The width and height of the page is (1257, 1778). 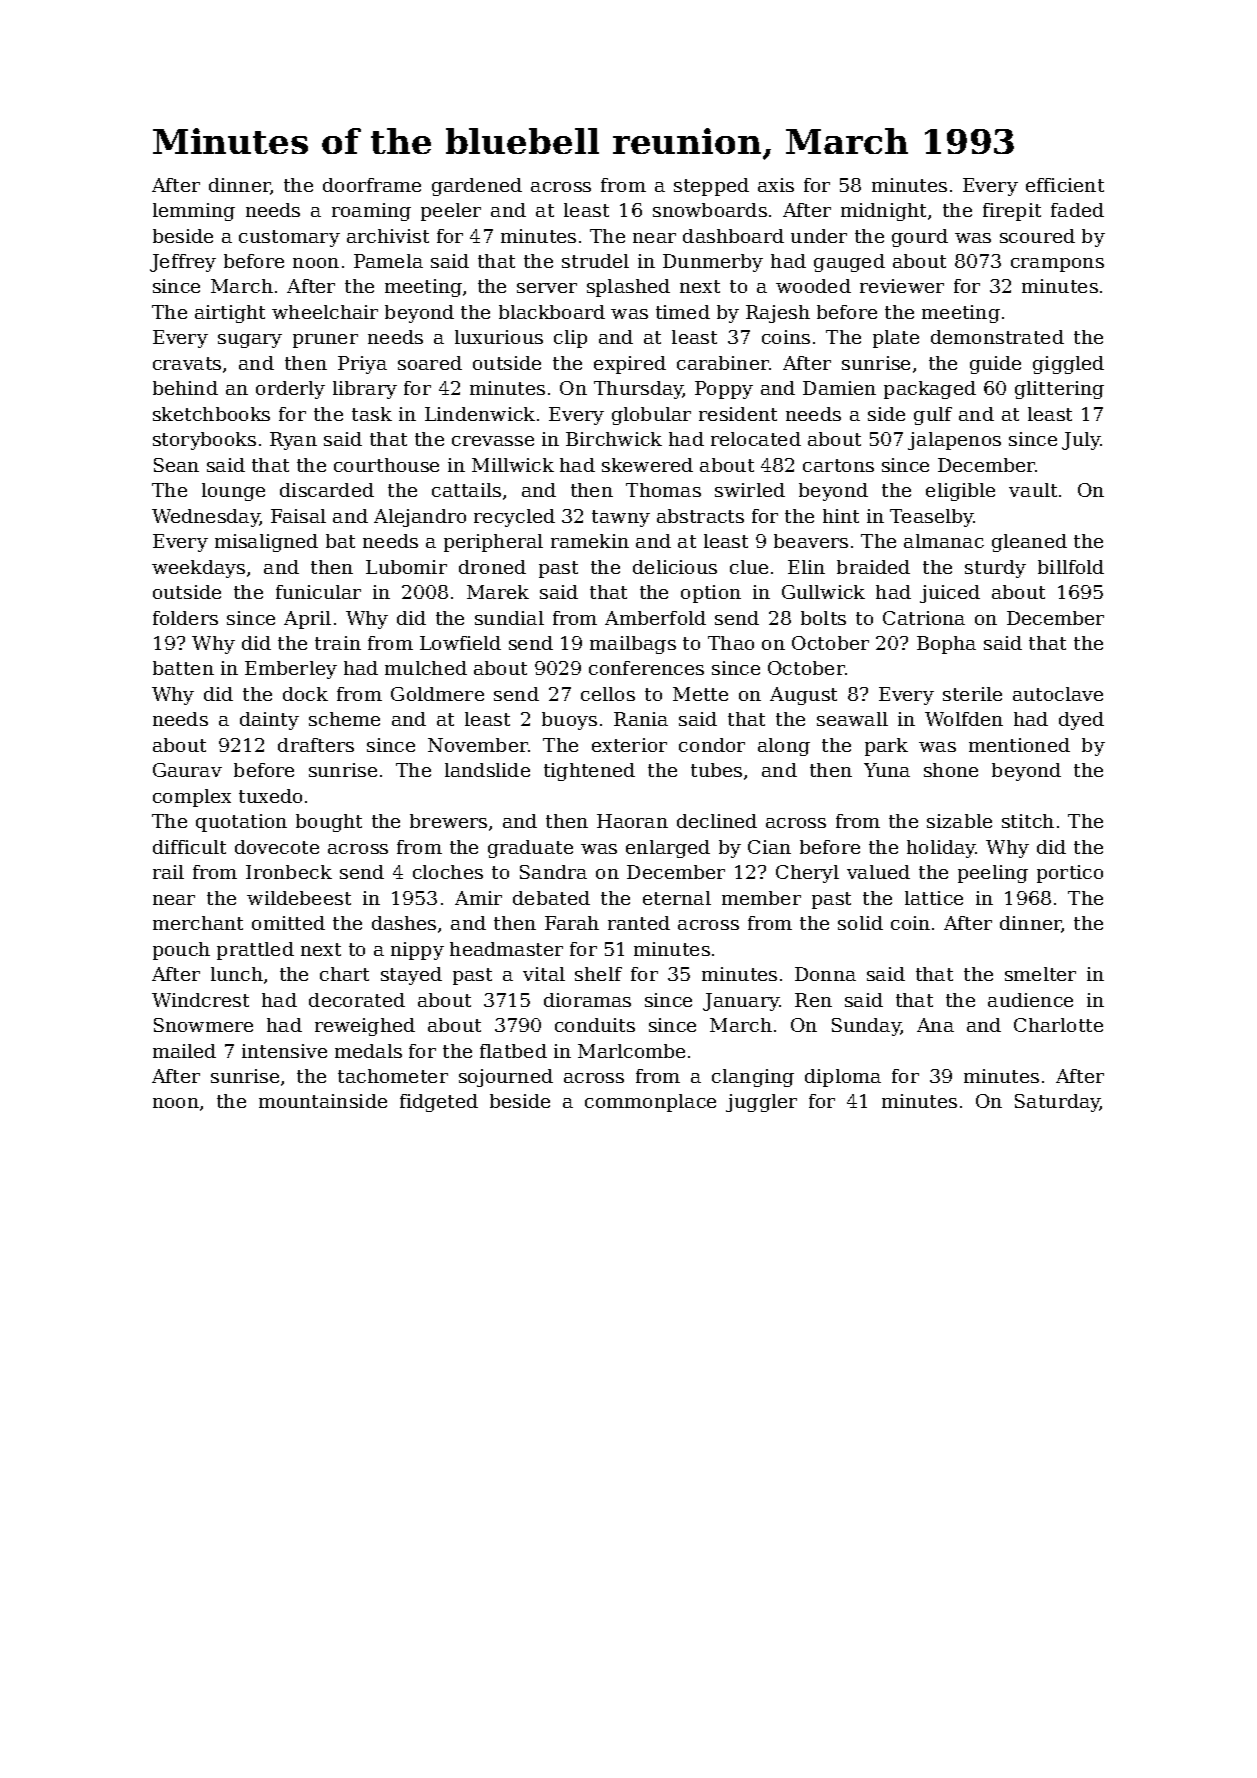 What do you see at coordinates (1033, 490) in the page?
I see `vault` at bounding box center [1033, 490].
